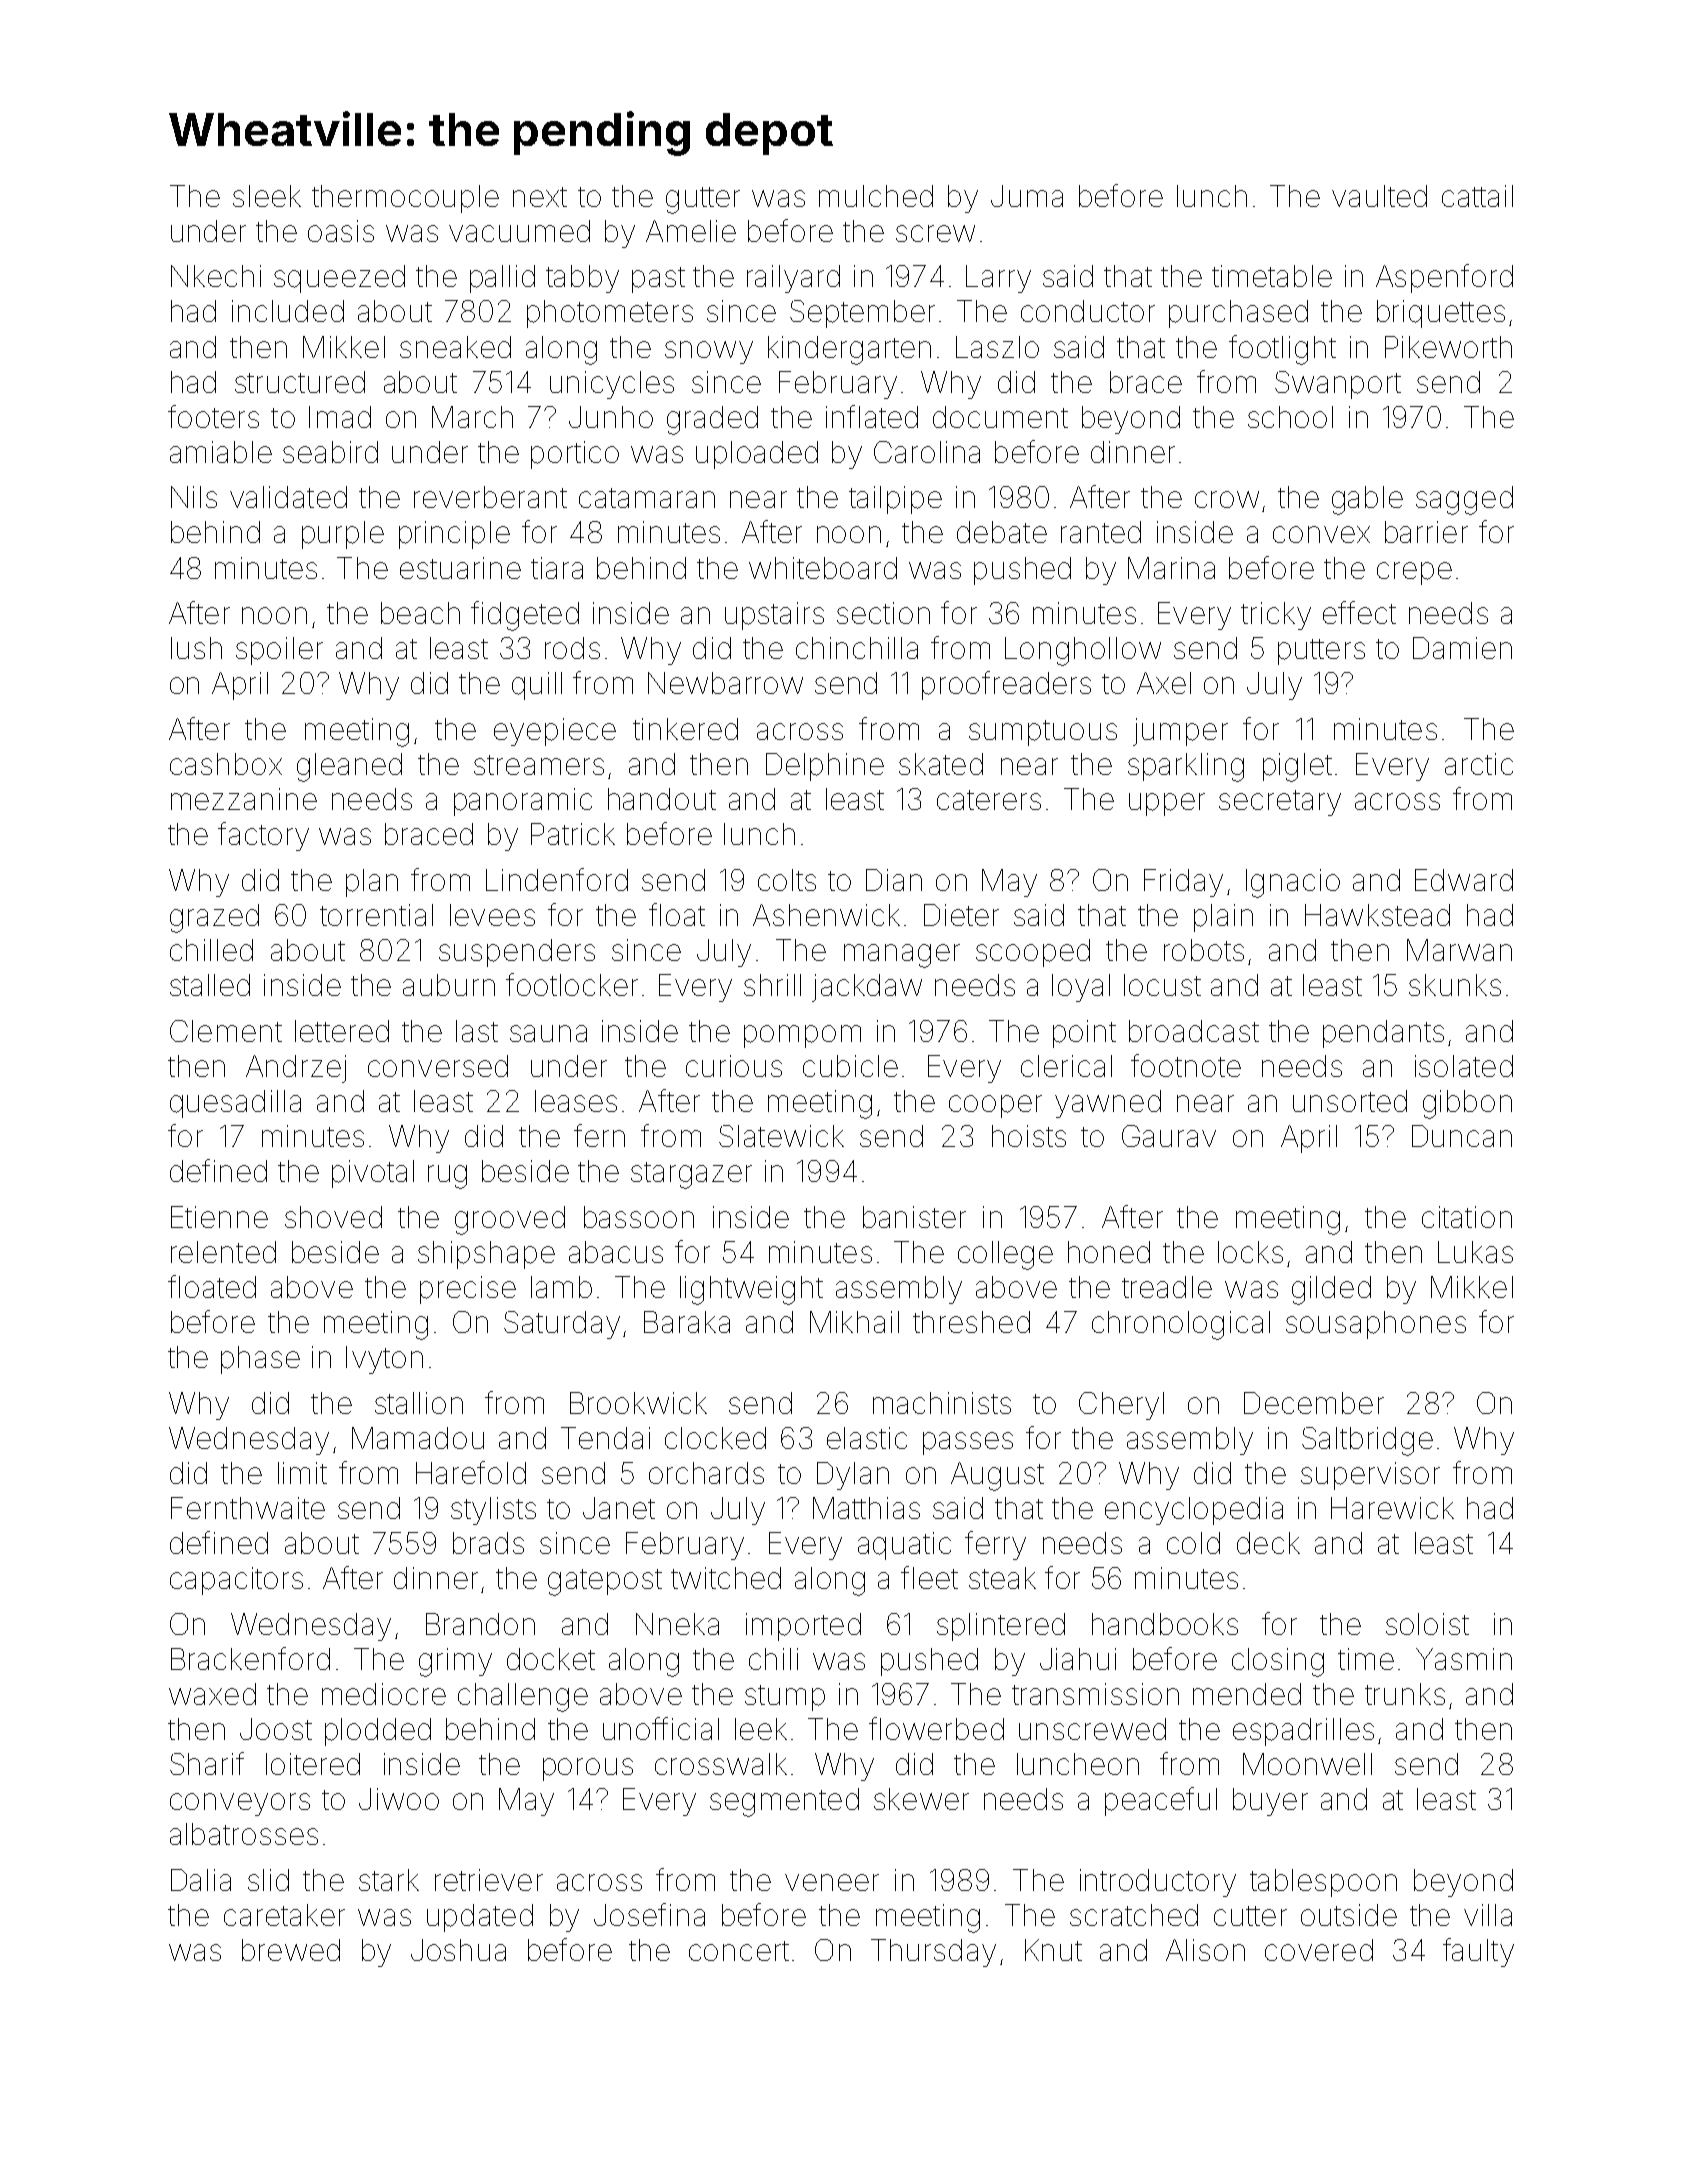  I want to click on Damien, so click(1462, 648).
